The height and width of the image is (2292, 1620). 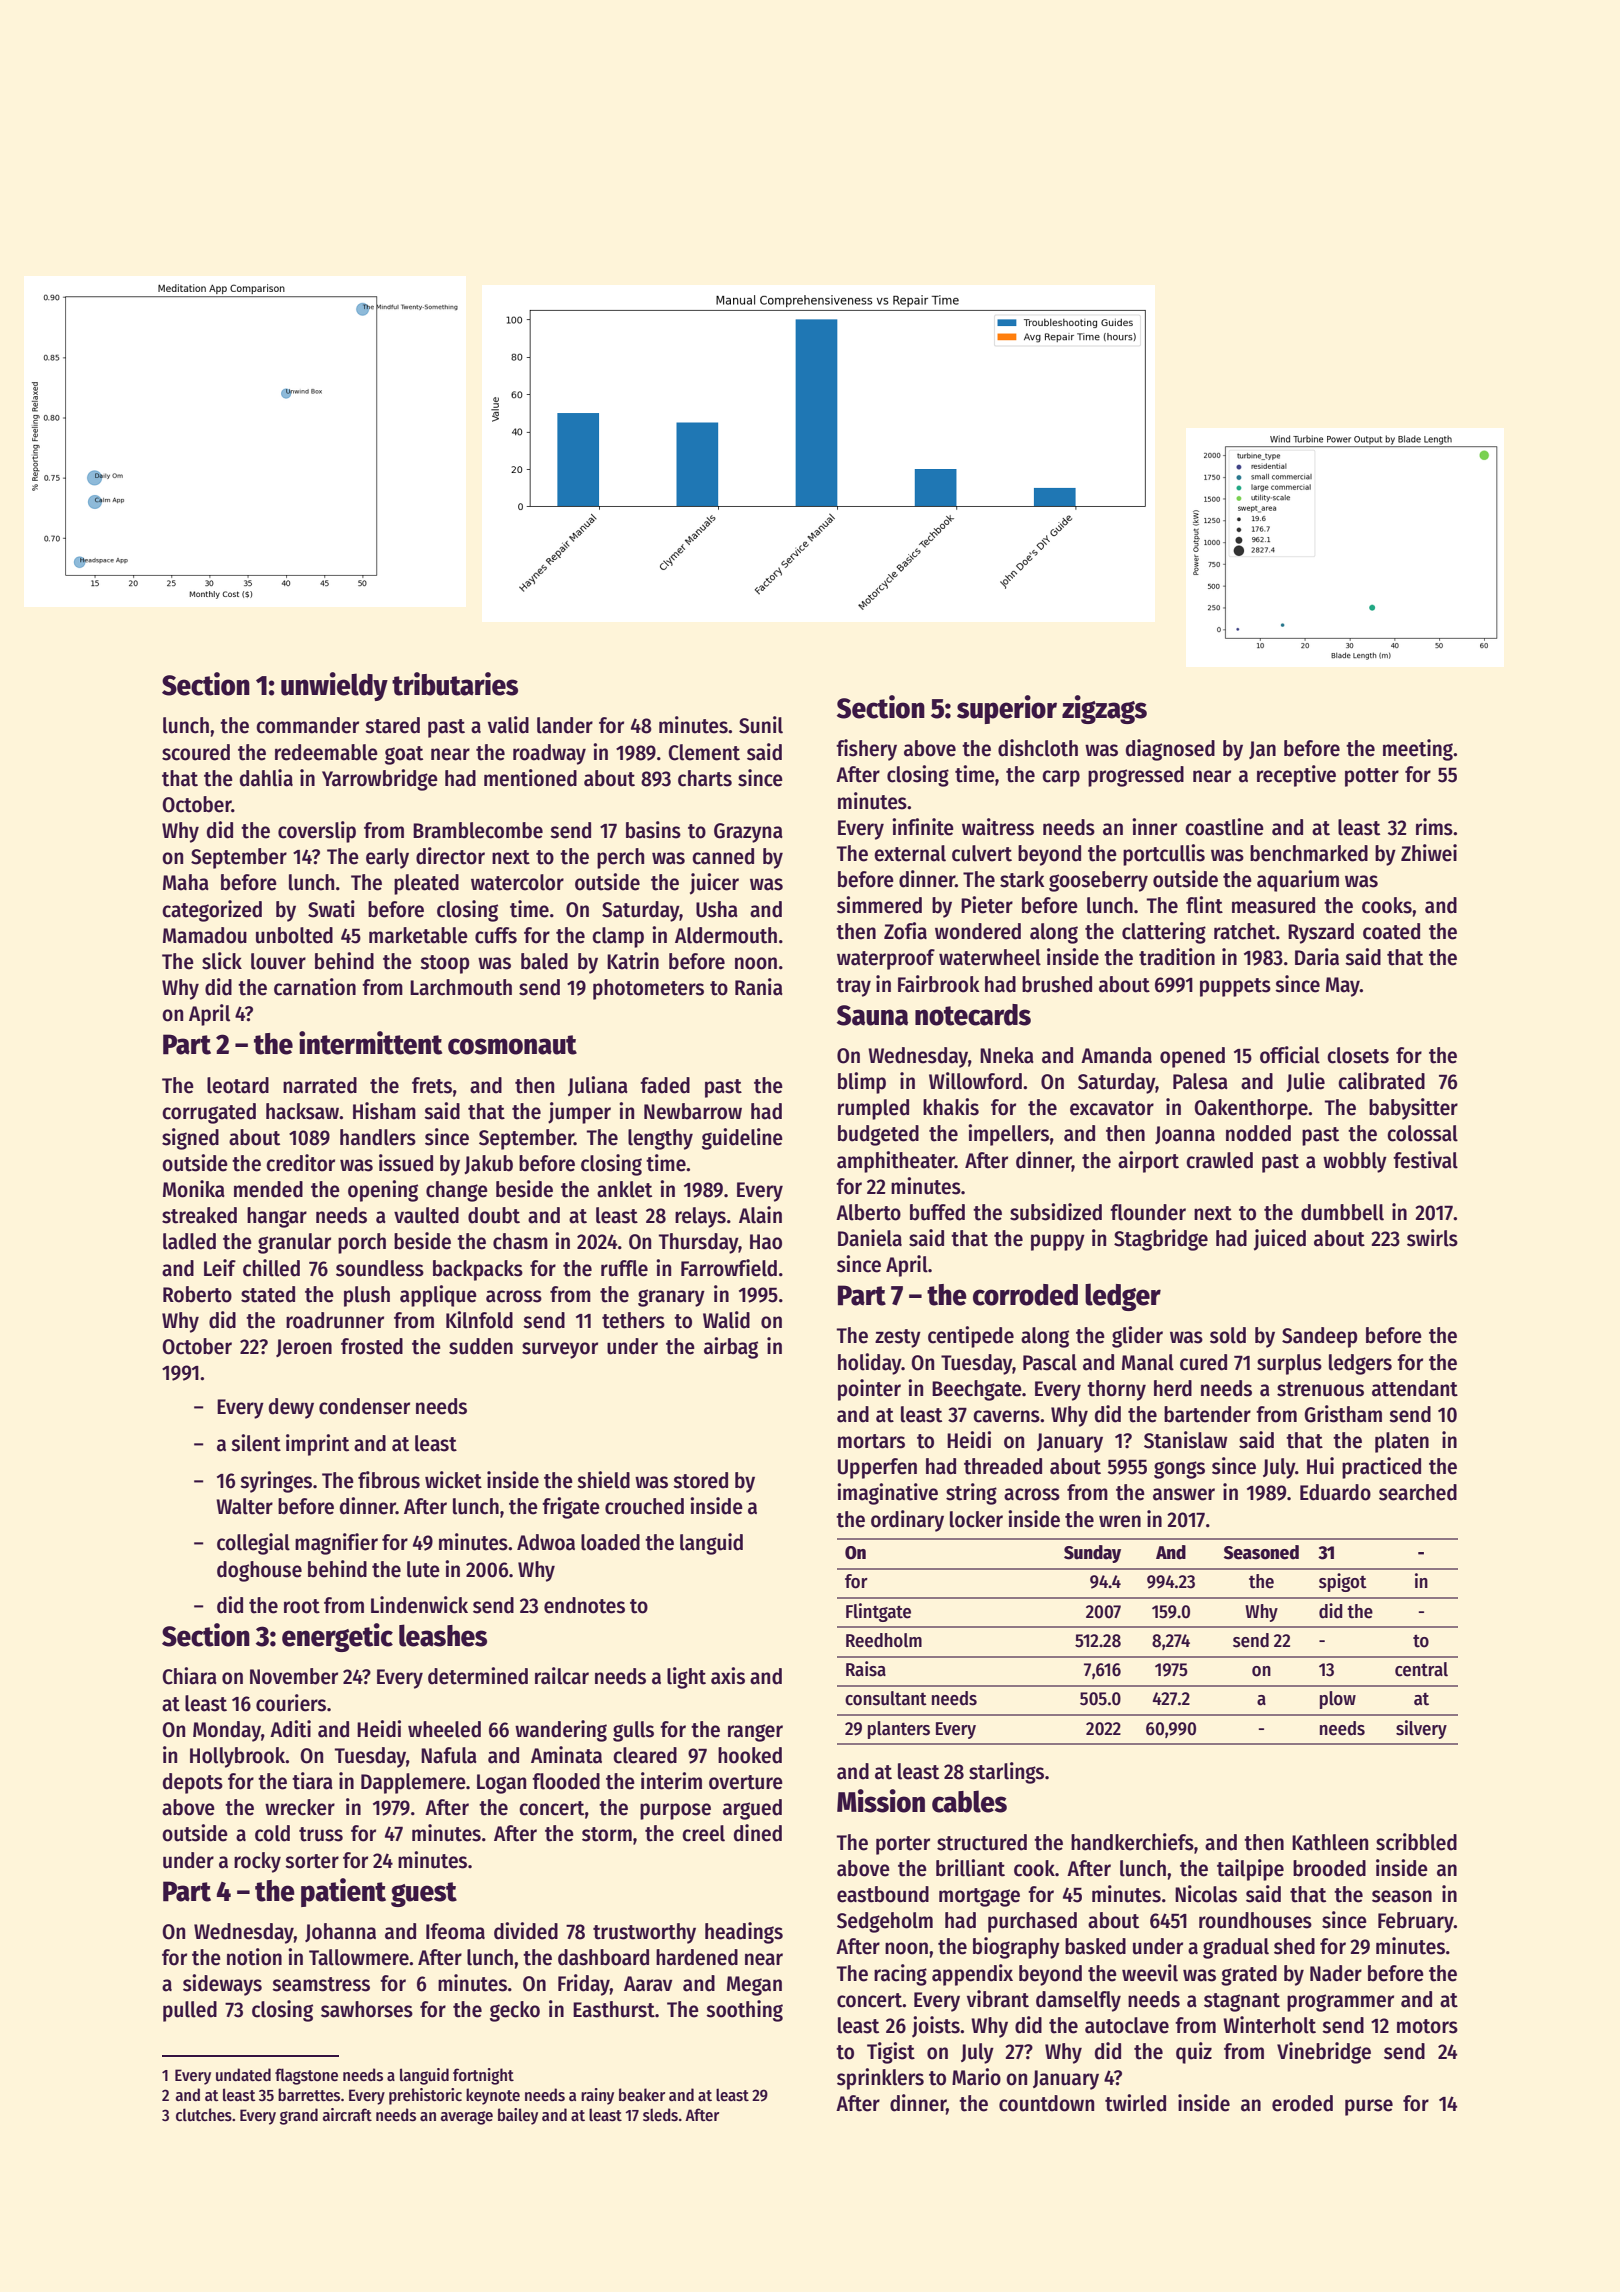 What do you see at coordinates (1046, 2103) in the image?
I see `countdown` at bounding box center [1046, 2103].
